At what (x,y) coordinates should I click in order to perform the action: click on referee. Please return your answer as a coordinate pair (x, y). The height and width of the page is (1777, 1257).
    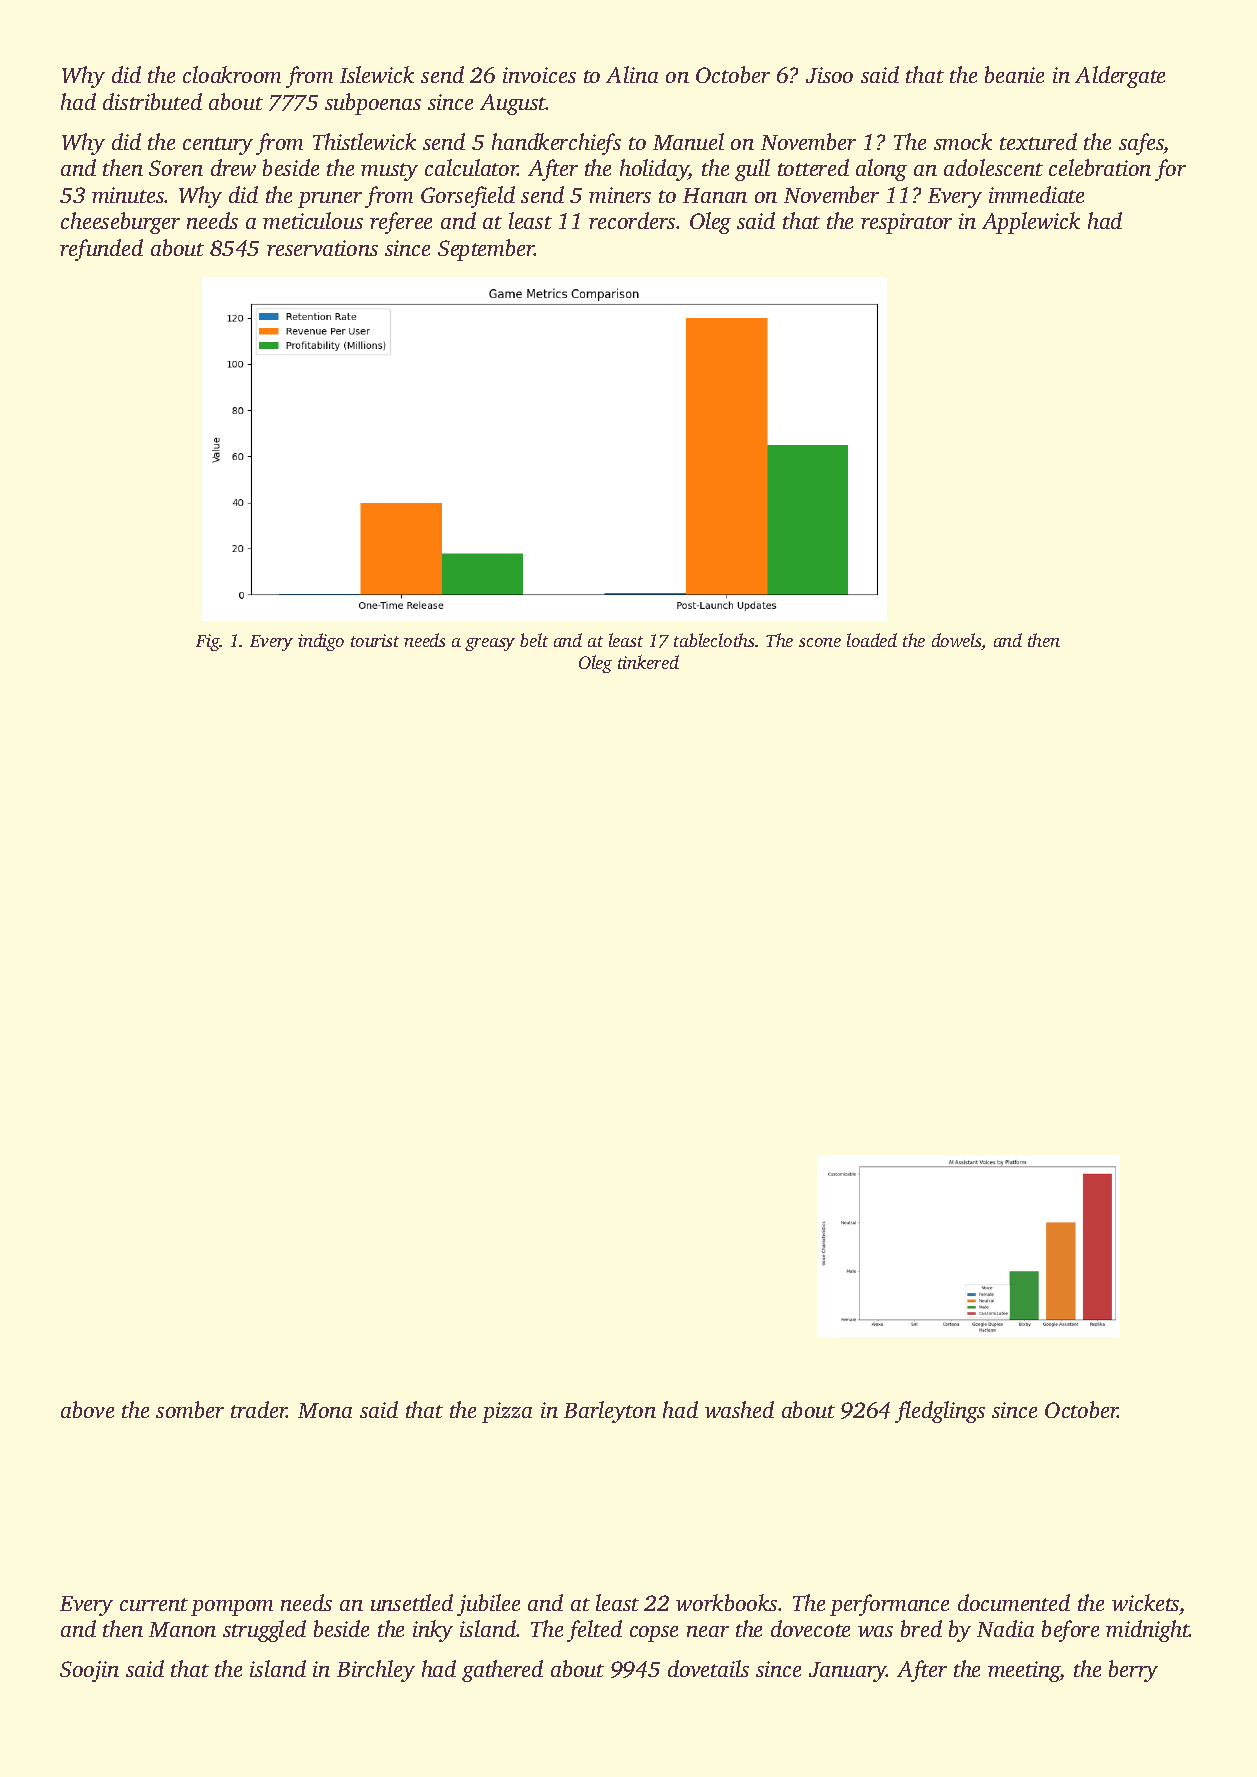
    Looking at the image, I should click on (401, 223).
